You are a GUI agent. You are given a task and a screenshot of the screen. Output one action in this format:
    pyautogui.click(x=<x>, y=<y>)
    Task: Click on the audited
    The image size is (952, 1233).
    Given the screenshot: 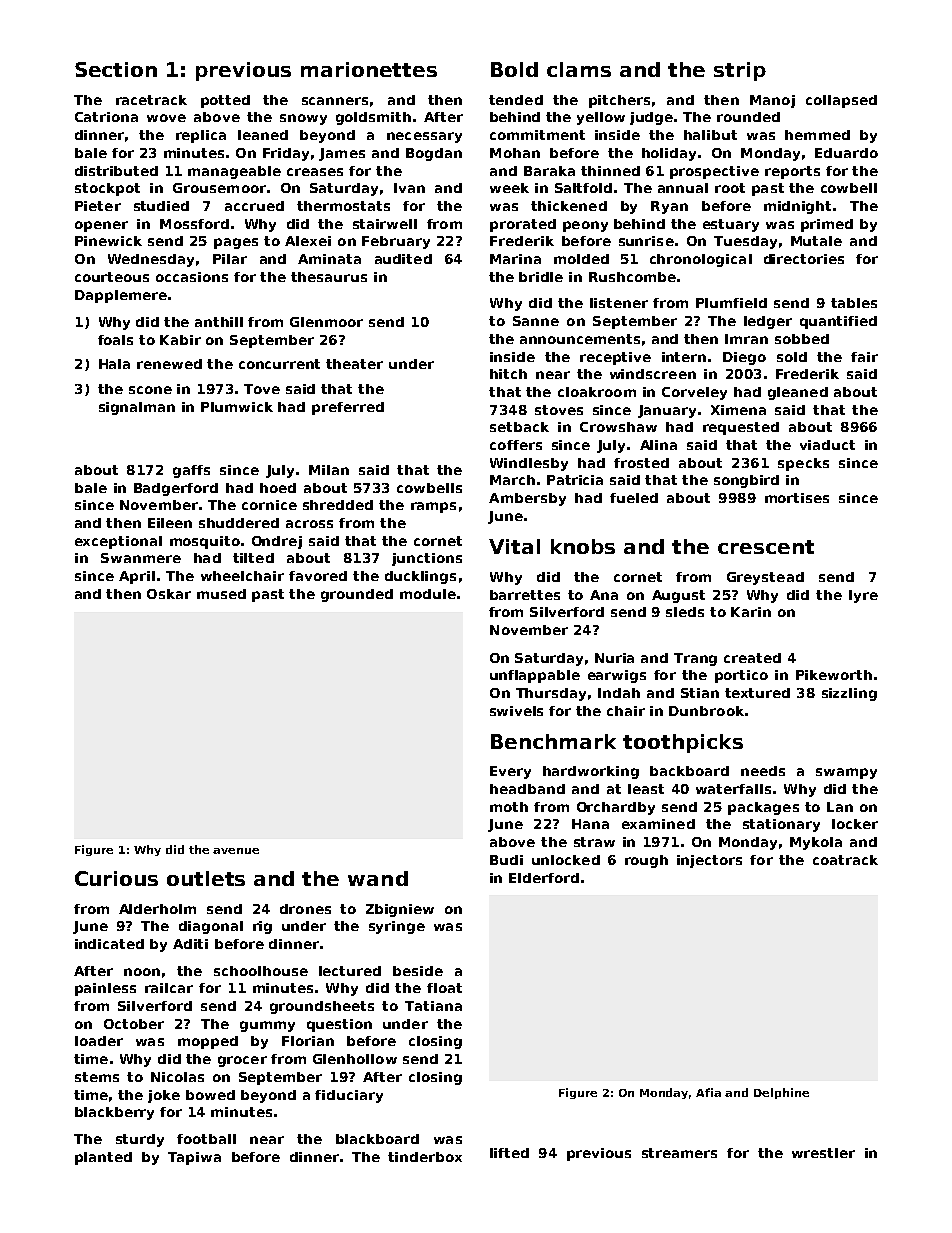 What is the action you would take?
    pyautogui.click(x=403, y=259)
